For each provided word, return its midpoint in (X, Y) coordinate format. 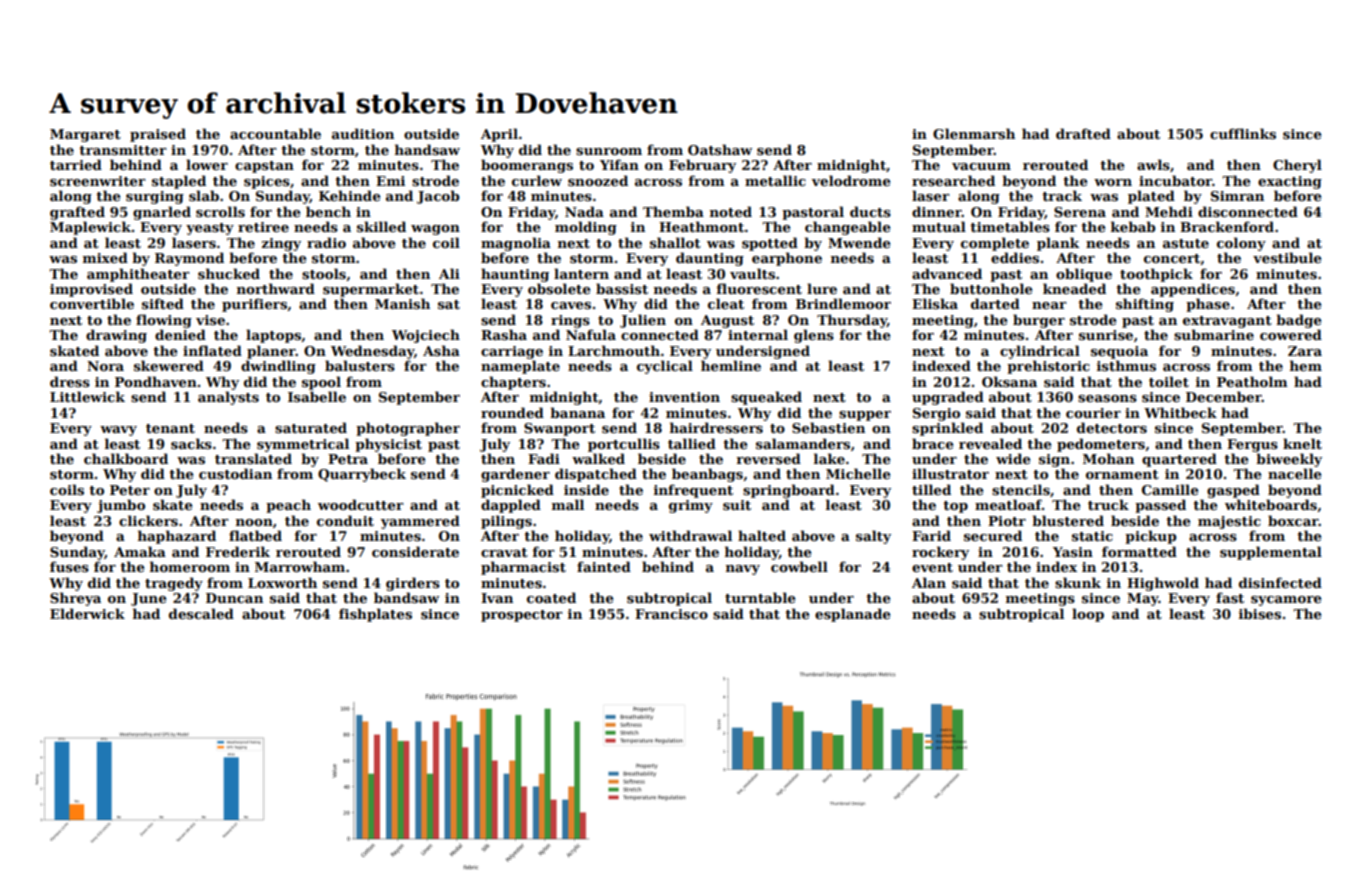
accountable (275, 133)
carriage (512, 352)
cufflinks (1243, 133)
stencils (1021, 489)
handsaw (427, 149)
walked (598, 458)
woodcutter (361, 504)
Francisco (671, 614)
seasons (1107, 398)
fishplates (375, 615)
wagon (435, 230)
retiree (263, 227)
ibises (1260, 613)
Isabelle (317, 396)
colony (1241, 244)
